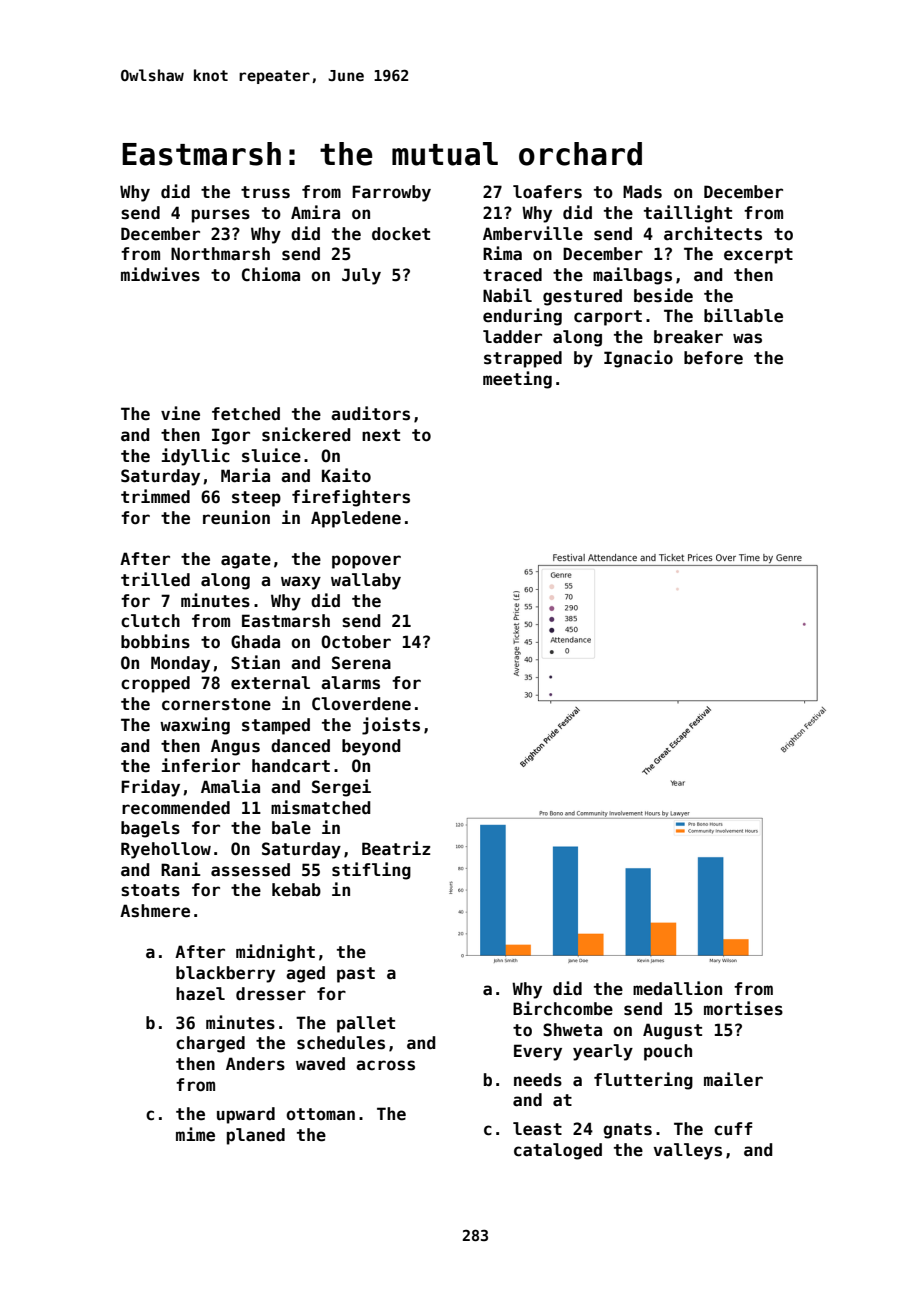  What do you see at coordinates (220, 254) in the document?
I see `Northmarsh` at bounding box center [220, 254].
